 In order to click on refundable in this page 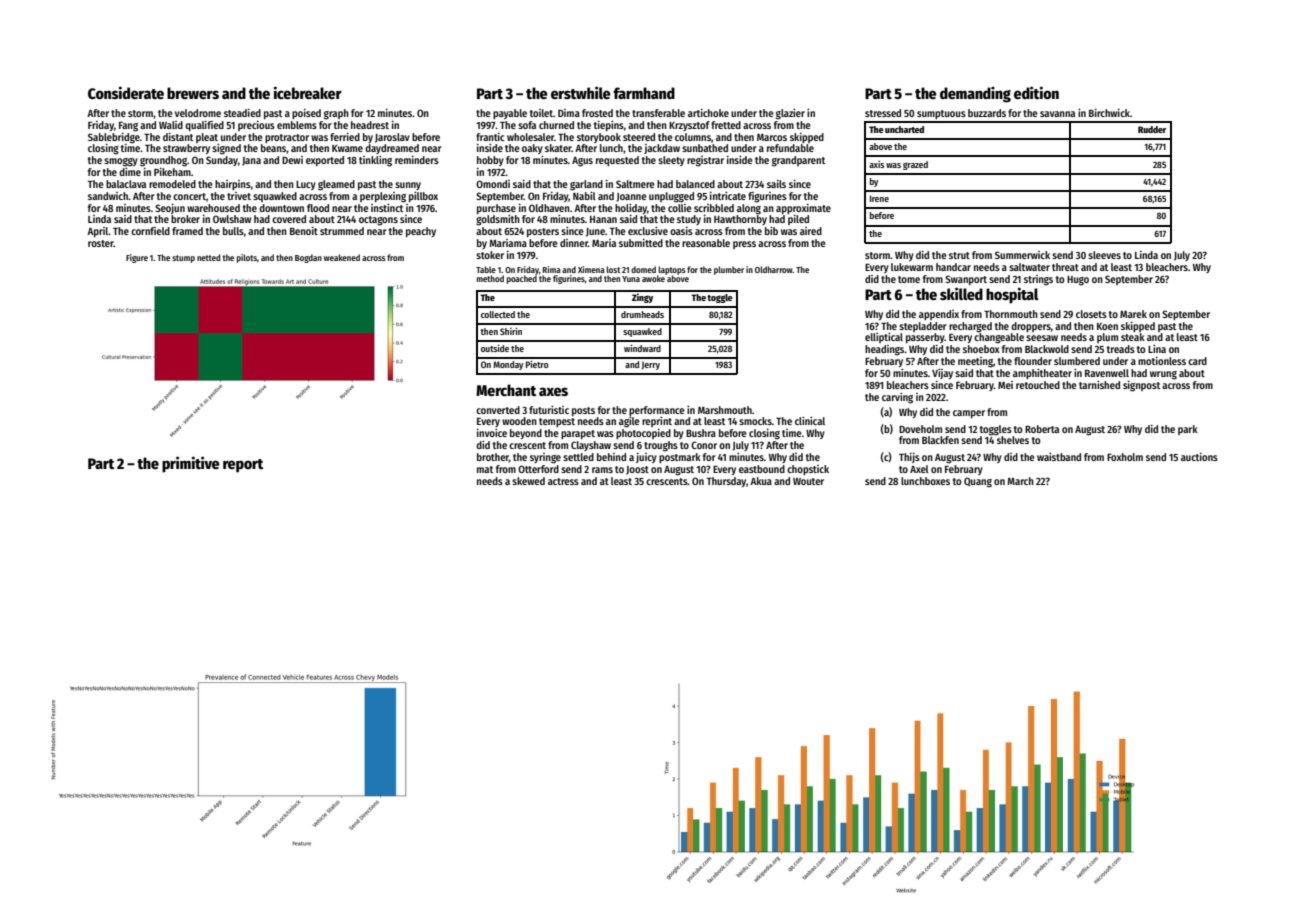, I will do `click(790, 148)`.
